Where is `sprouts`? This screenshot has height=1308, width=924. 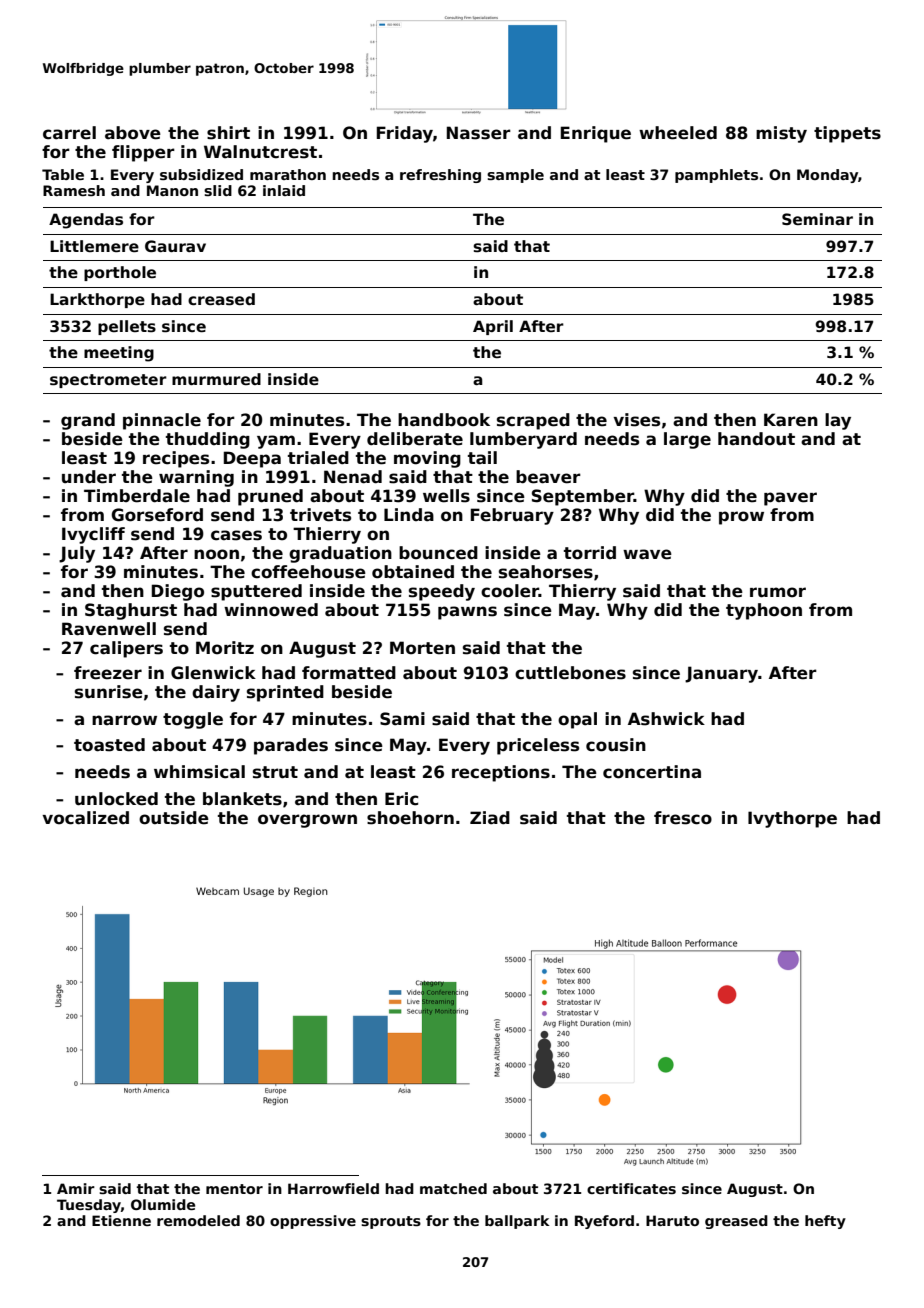
sprouts is located at coordinates (391, 1222).
